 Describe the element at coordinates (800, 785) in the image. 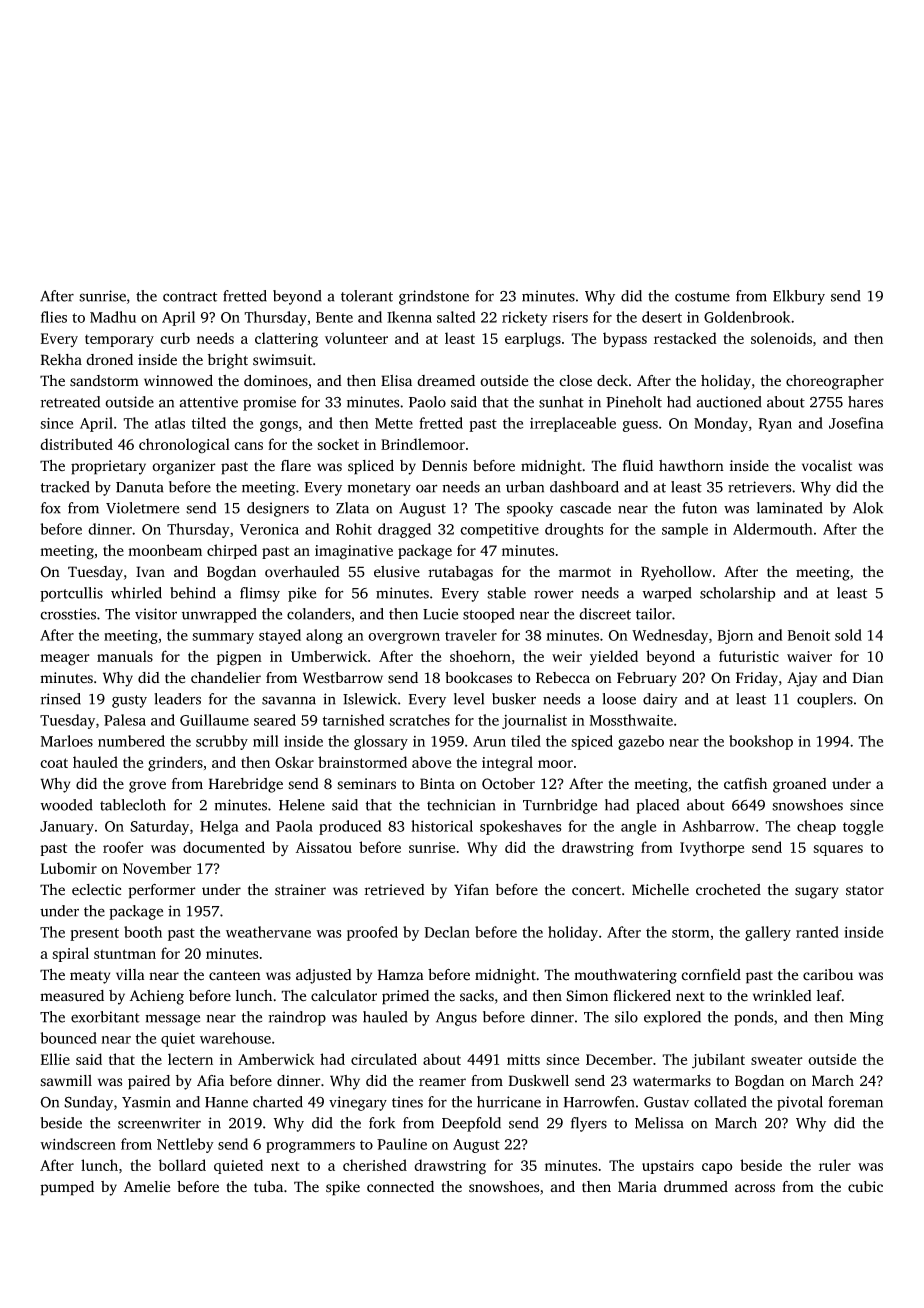

I see `groaned` at that location.
